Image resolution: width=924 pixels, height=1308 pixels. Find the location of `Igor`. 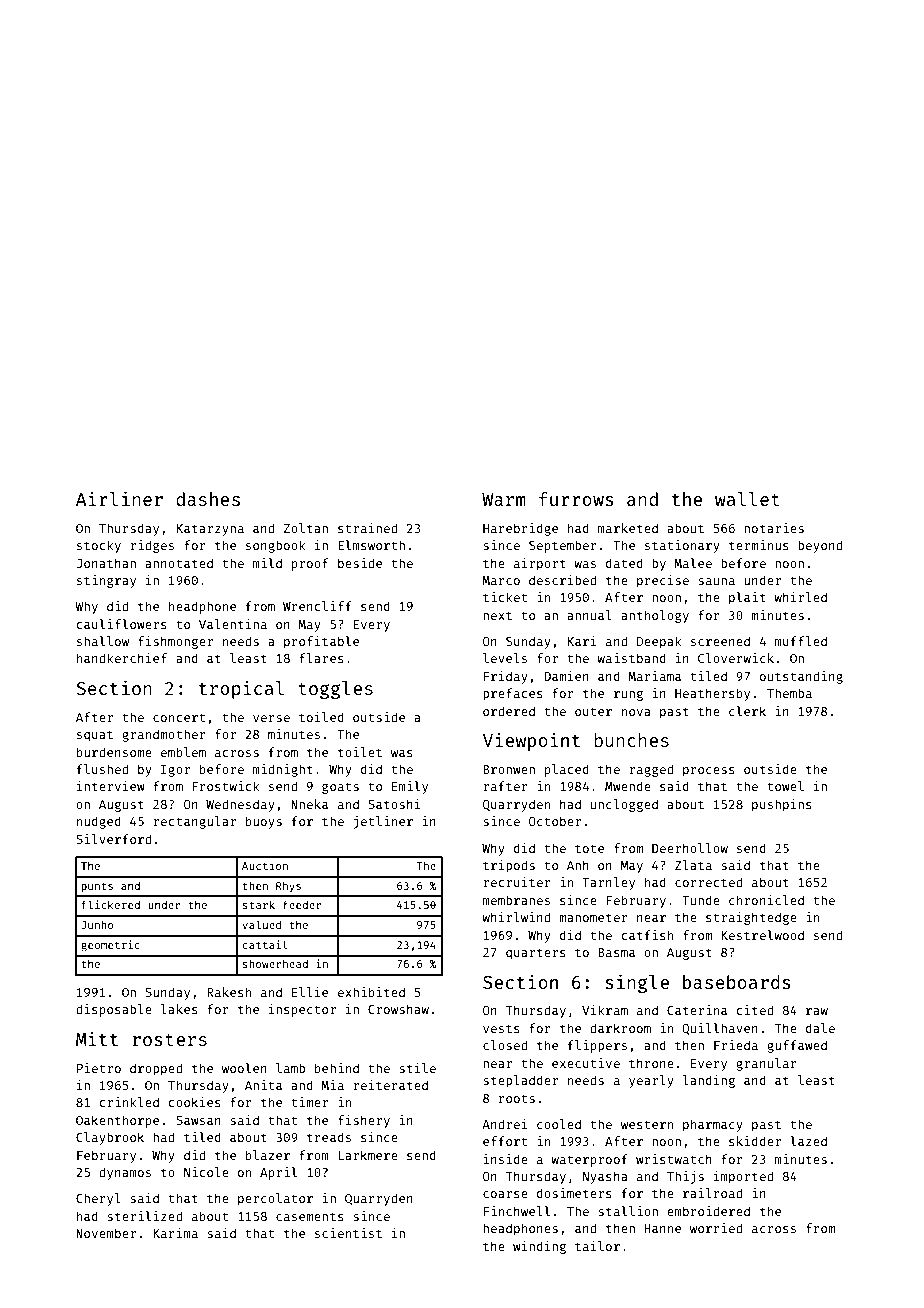

Igor is located at coordinates (175, 771).
